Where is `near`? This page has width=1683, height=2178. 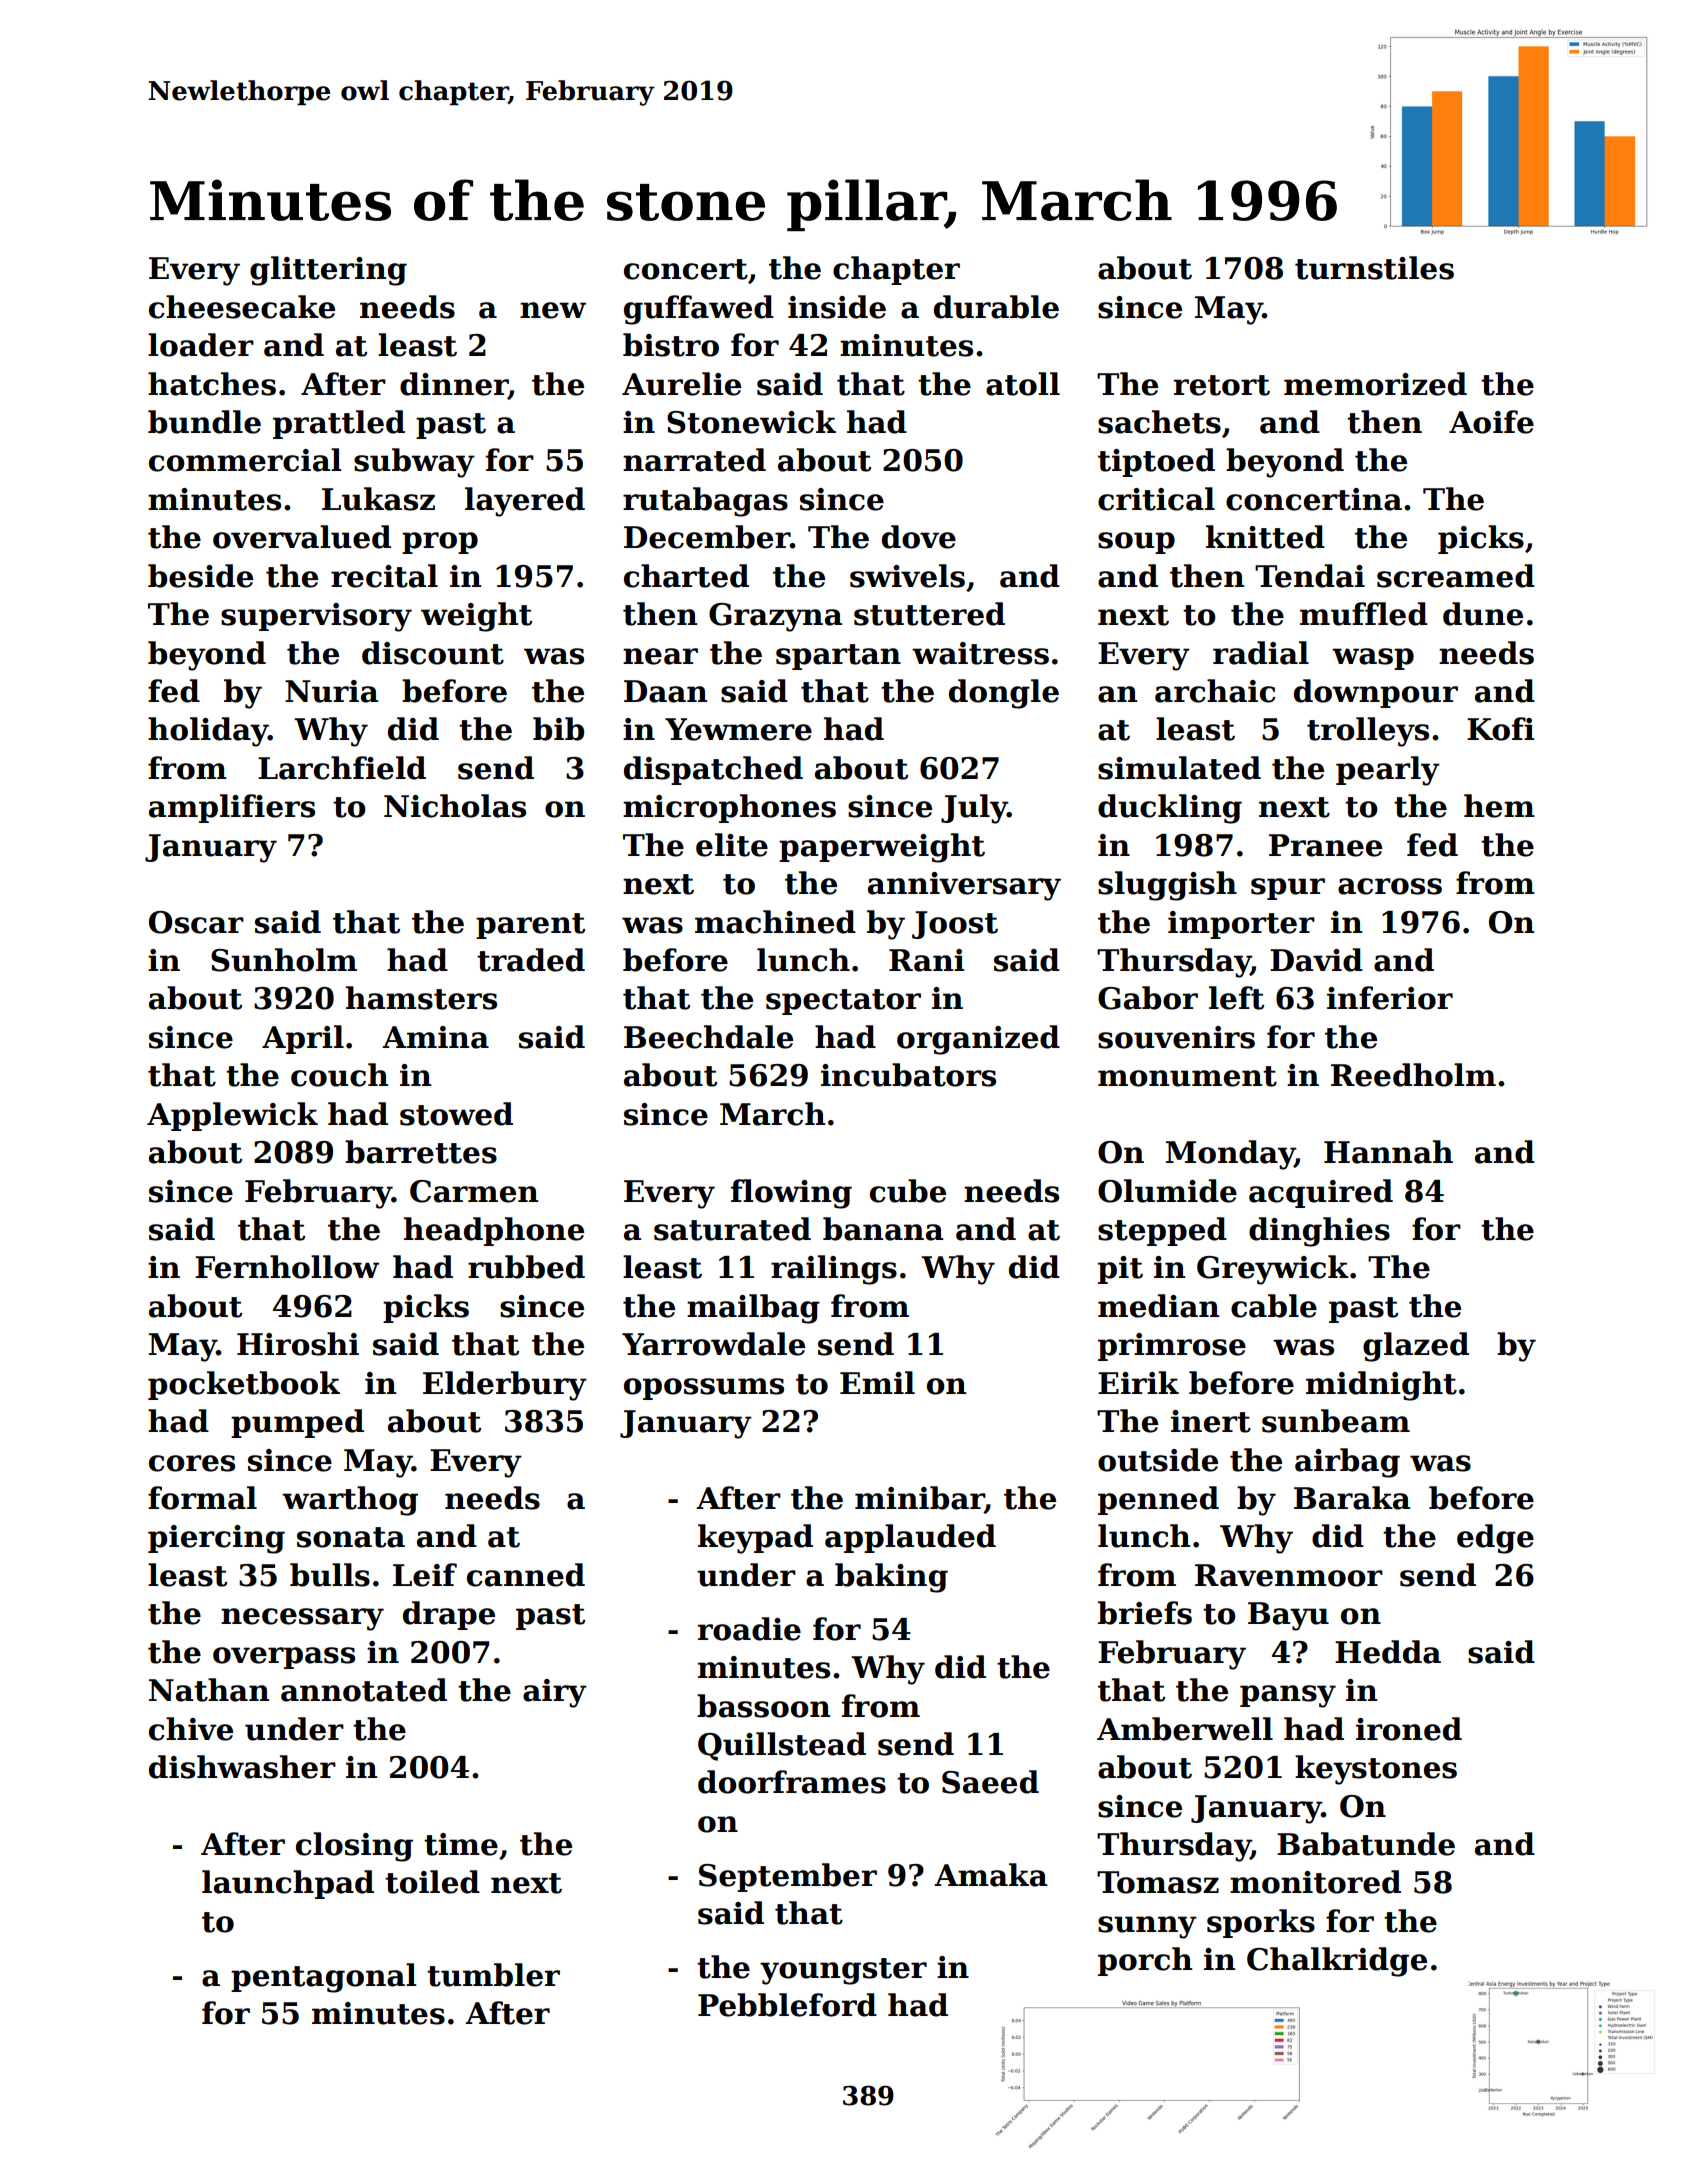
near is located at coordinates (660, 656).
